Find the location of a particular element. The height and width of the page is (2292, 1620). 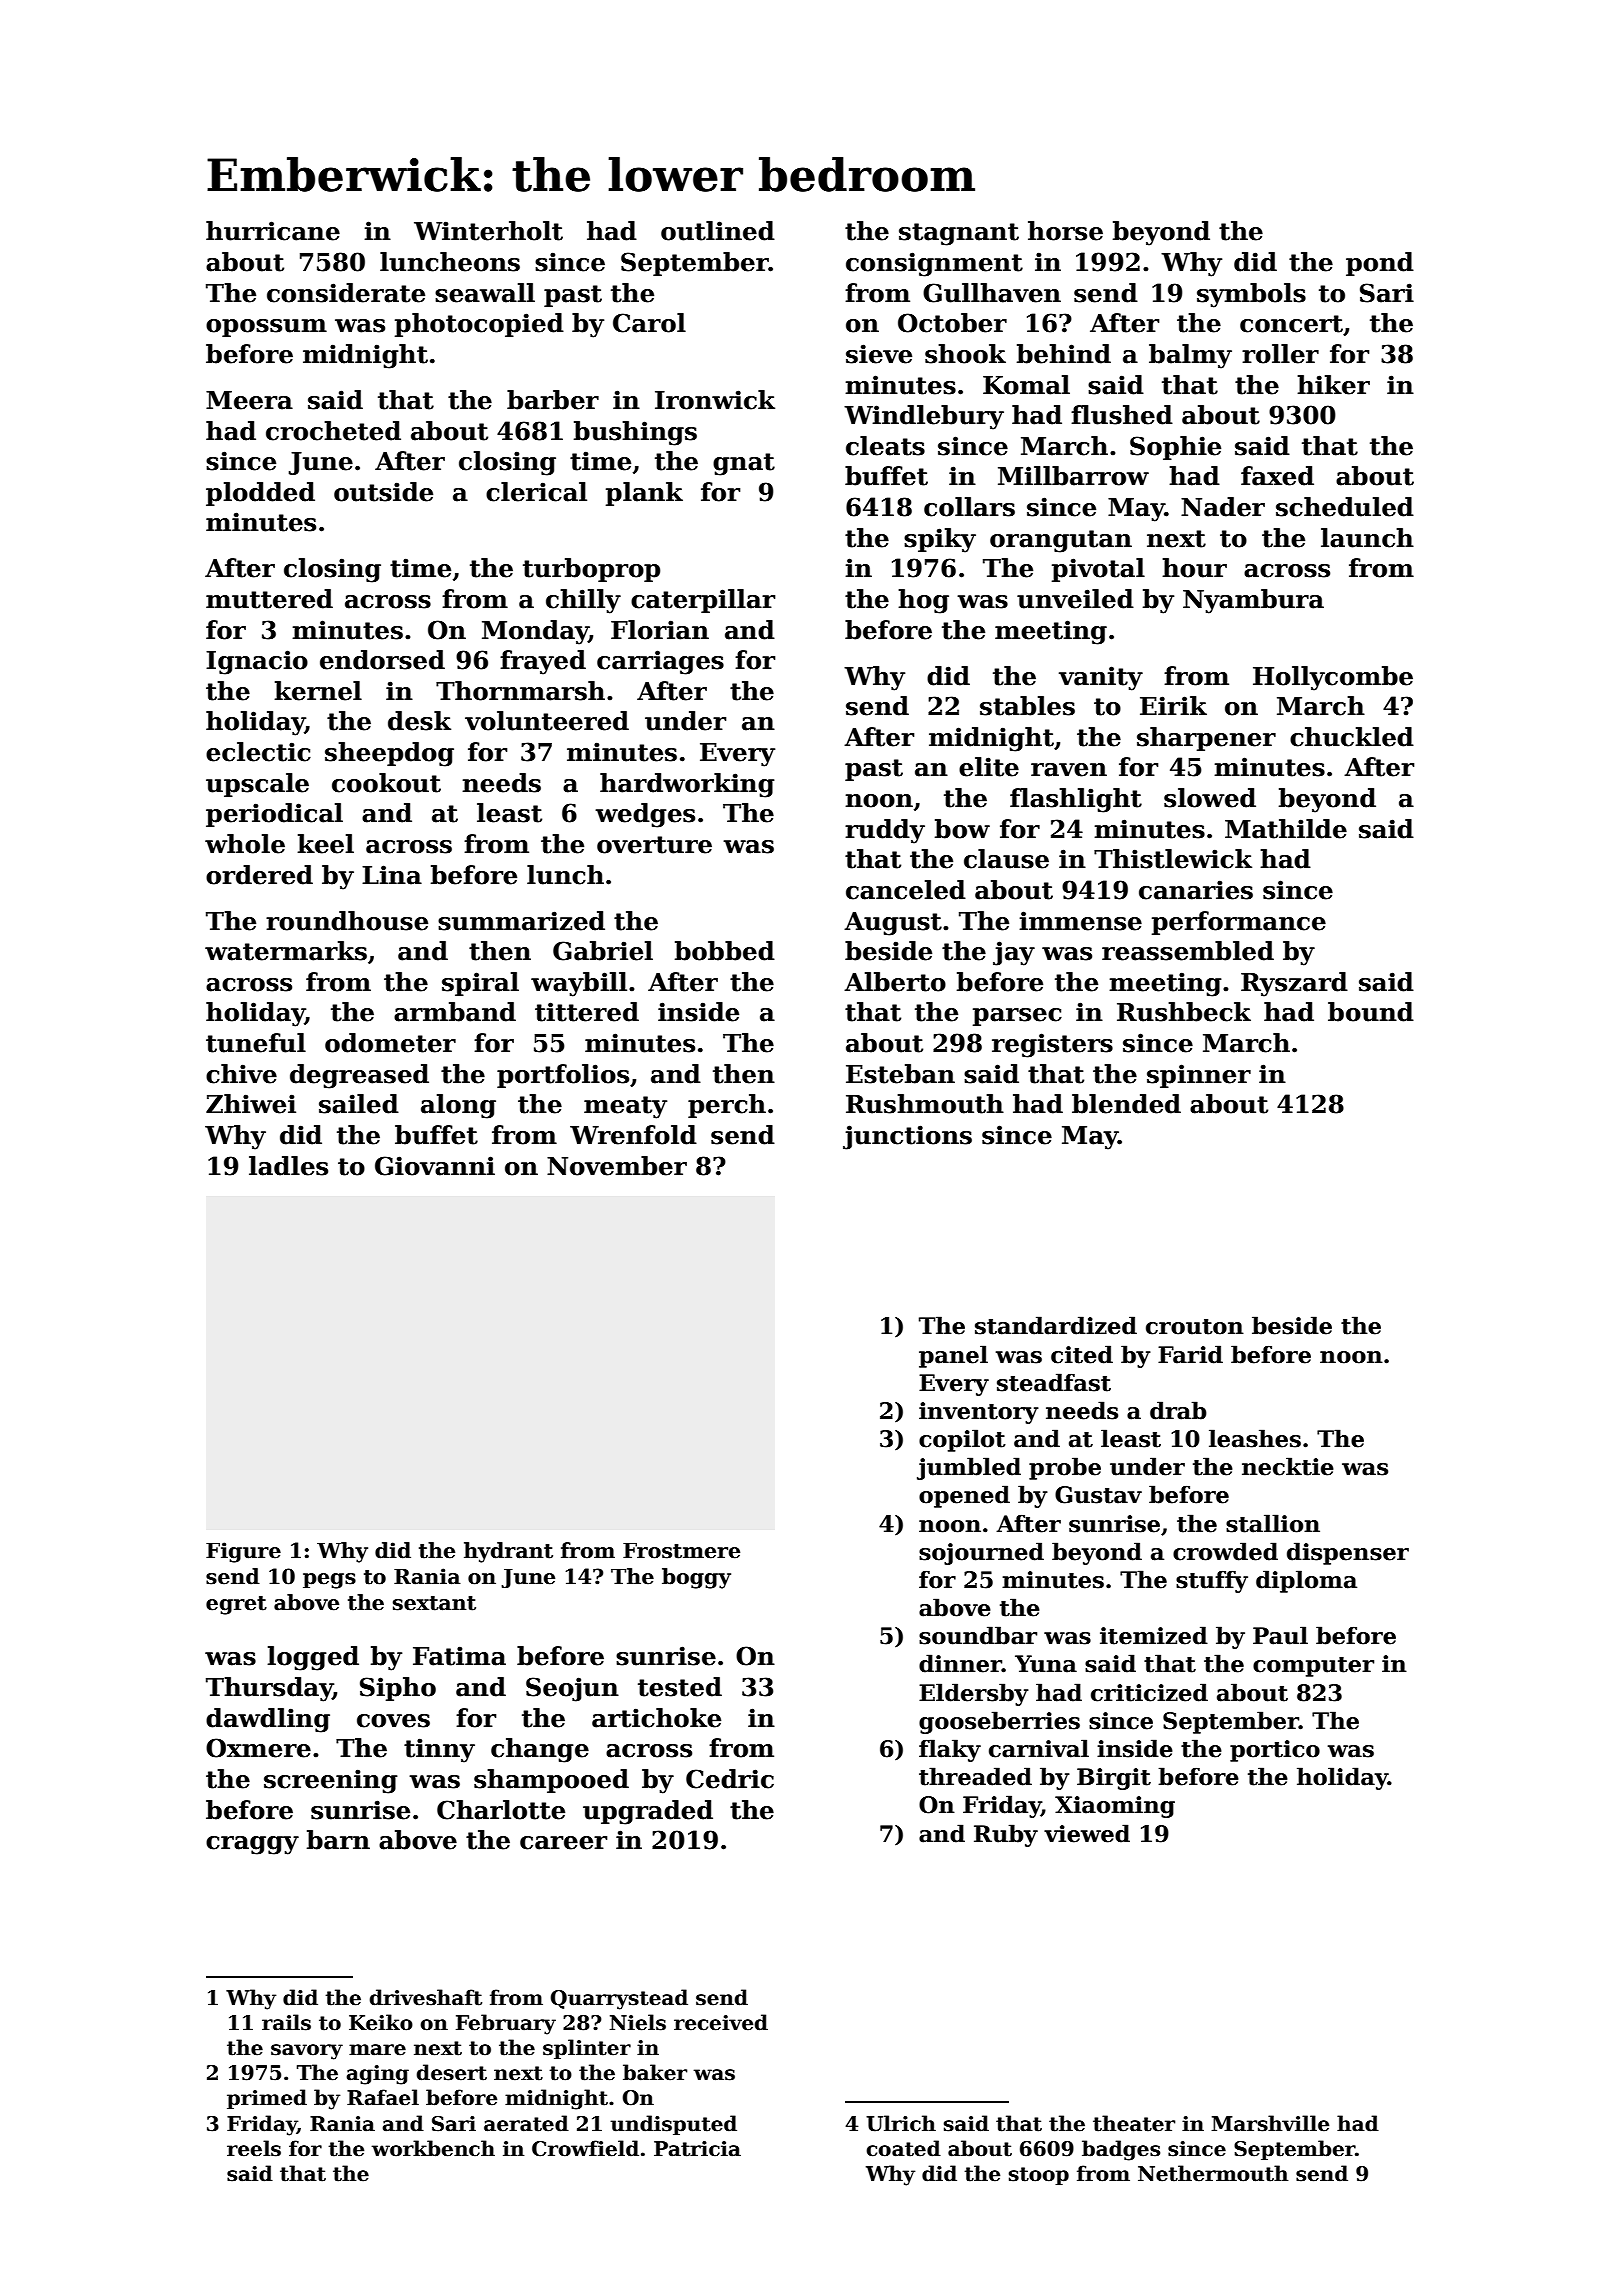

coated is located at coordinates (903, 2148).
